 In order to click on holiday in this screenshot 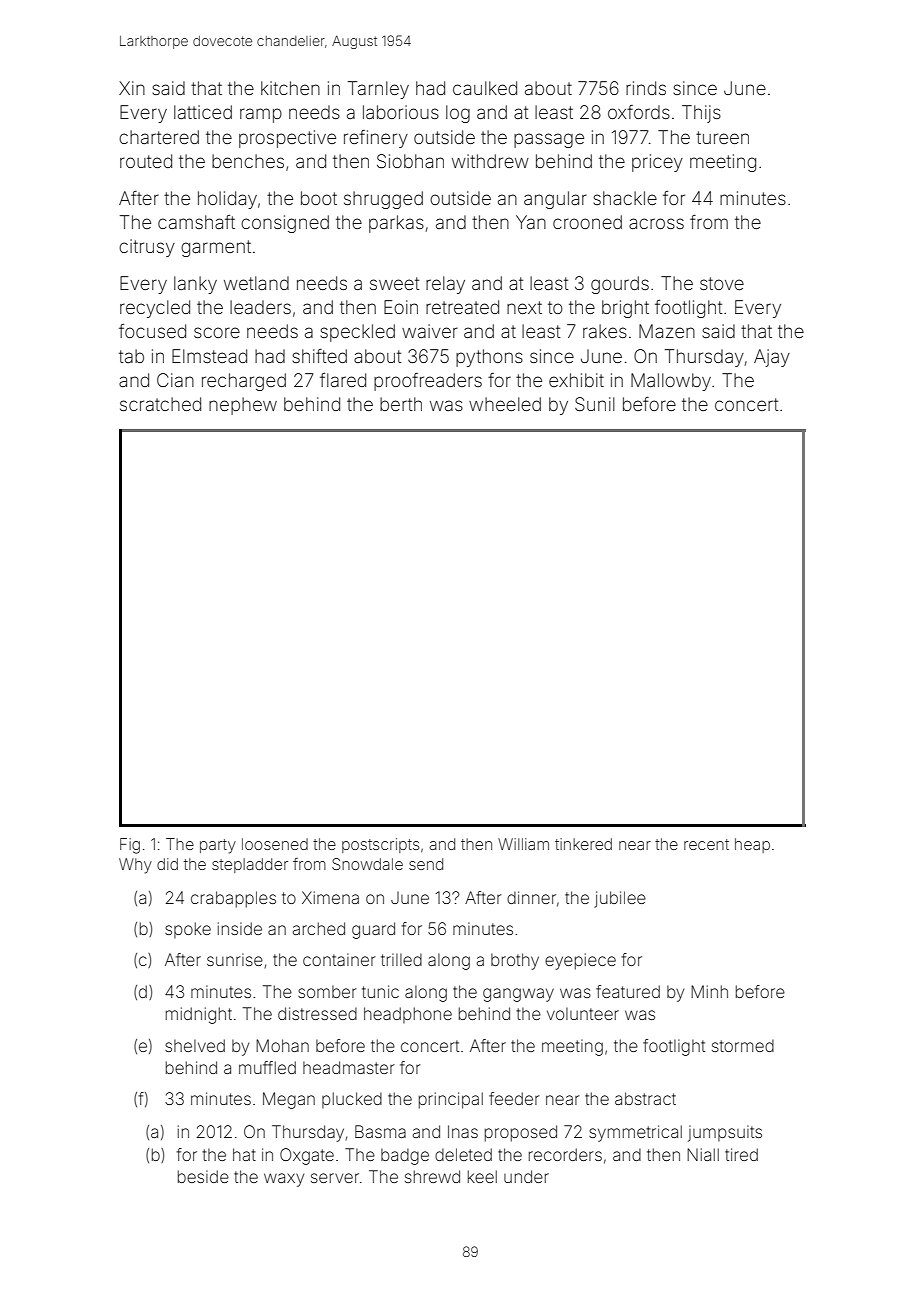, I will do `click(227, 200)`.
